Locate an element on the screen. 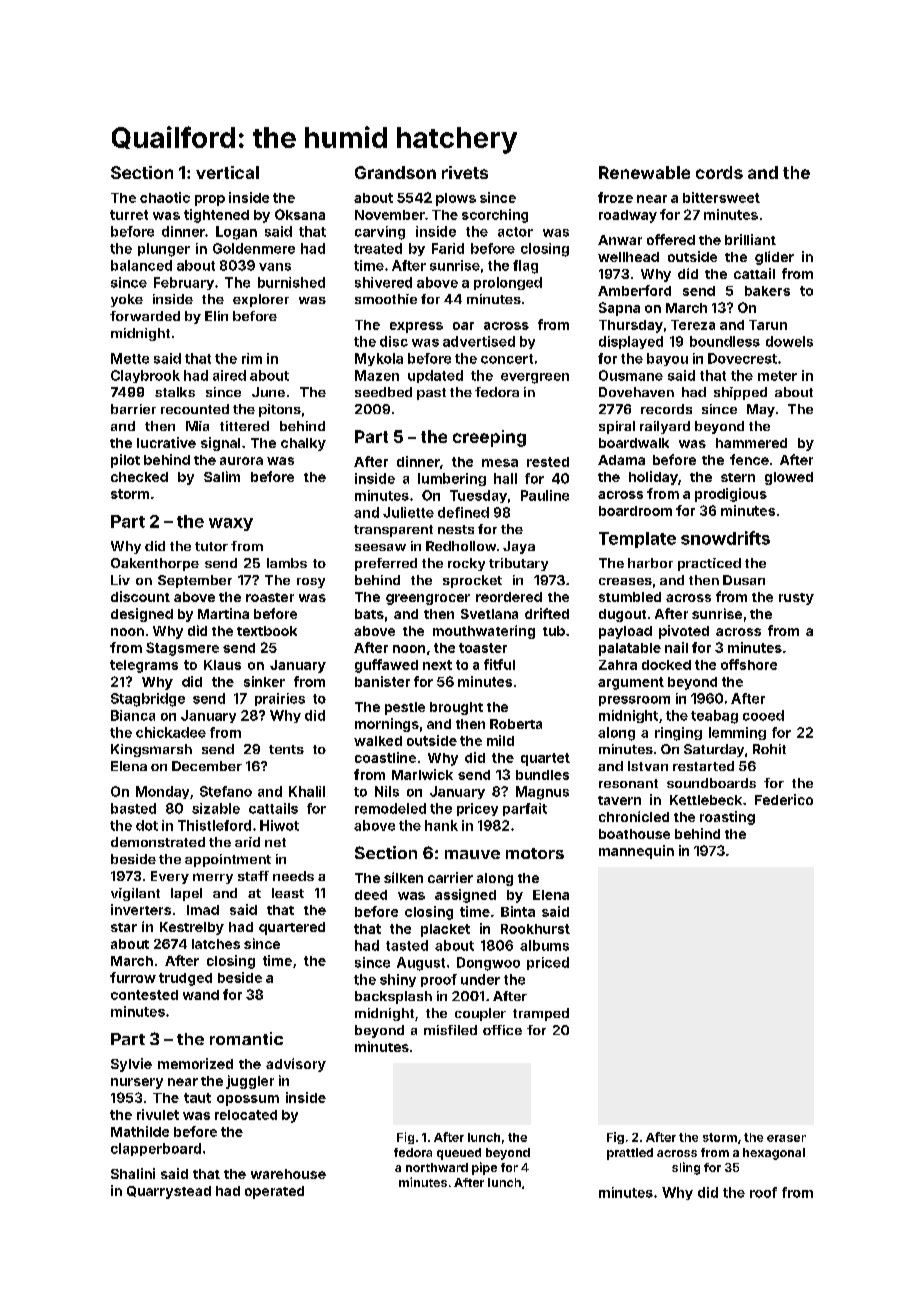  bittersweet is located at coordinates (721, 197).
